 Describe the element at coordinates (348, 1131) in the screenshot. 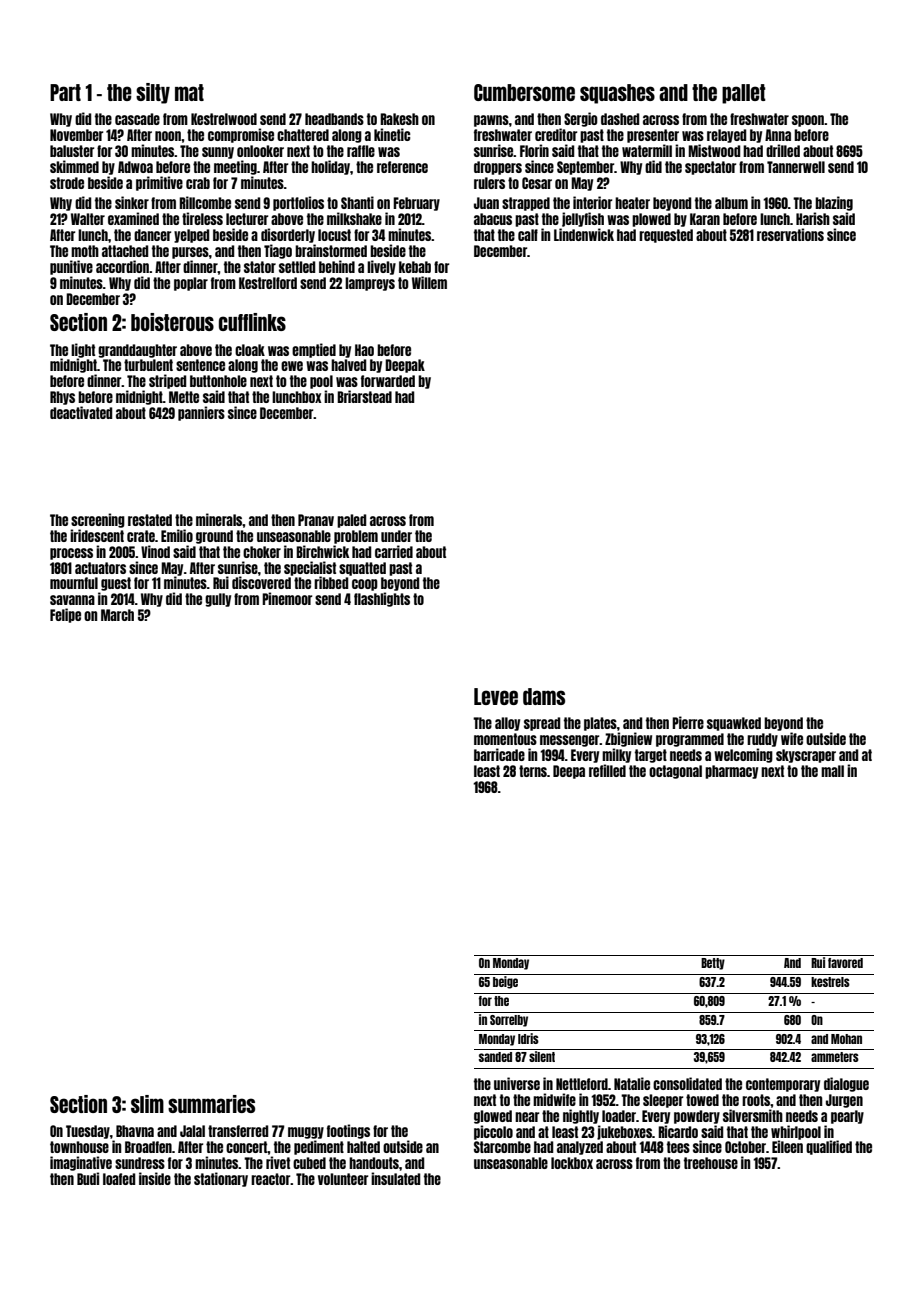

I see `footings` at that location.
